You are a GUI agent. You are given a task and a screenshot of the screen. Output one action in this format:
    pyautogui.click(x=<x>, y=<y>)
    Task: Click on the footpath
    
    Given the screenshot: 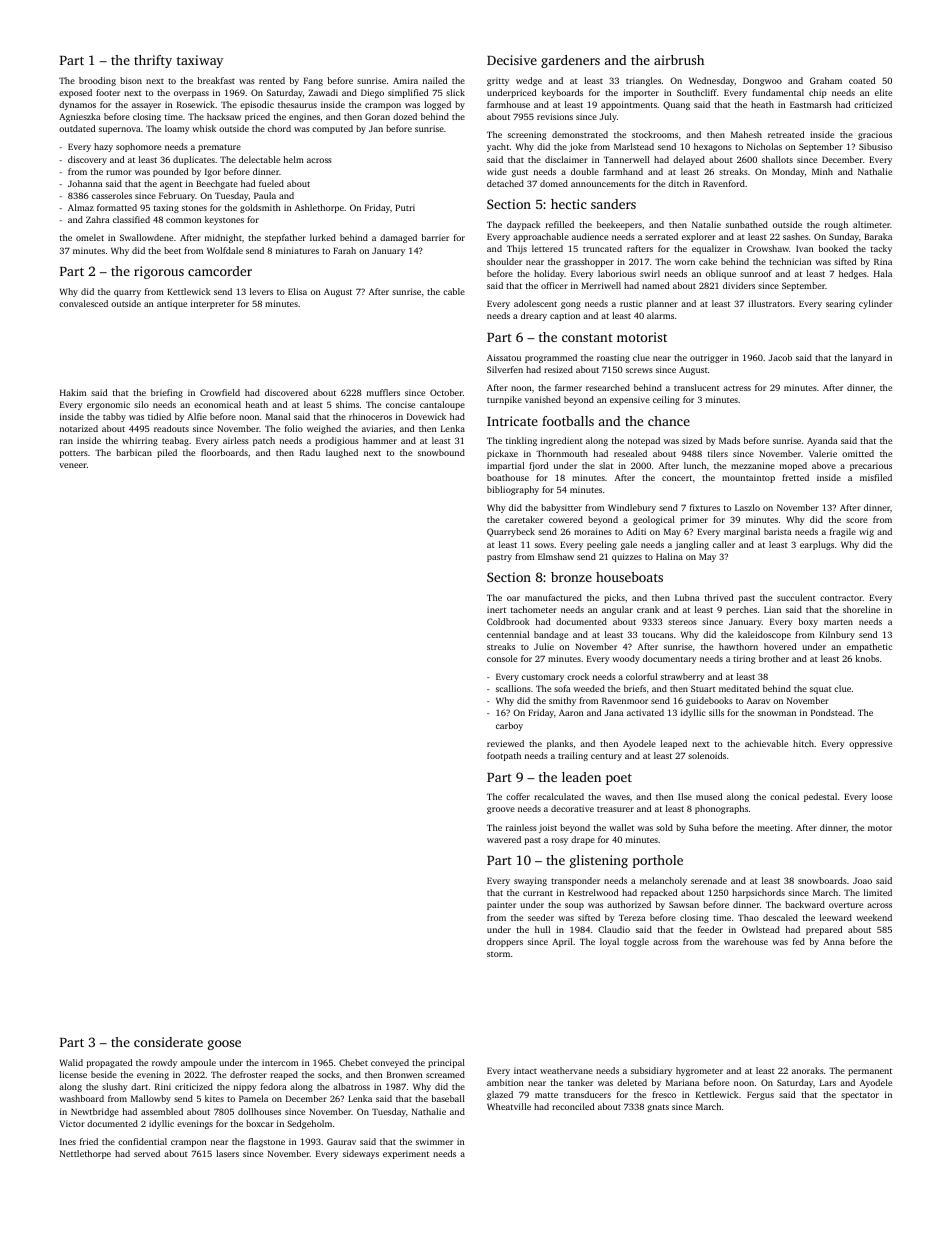 What is the action you would take?
    pyautogui.click(x=504, y=756)
